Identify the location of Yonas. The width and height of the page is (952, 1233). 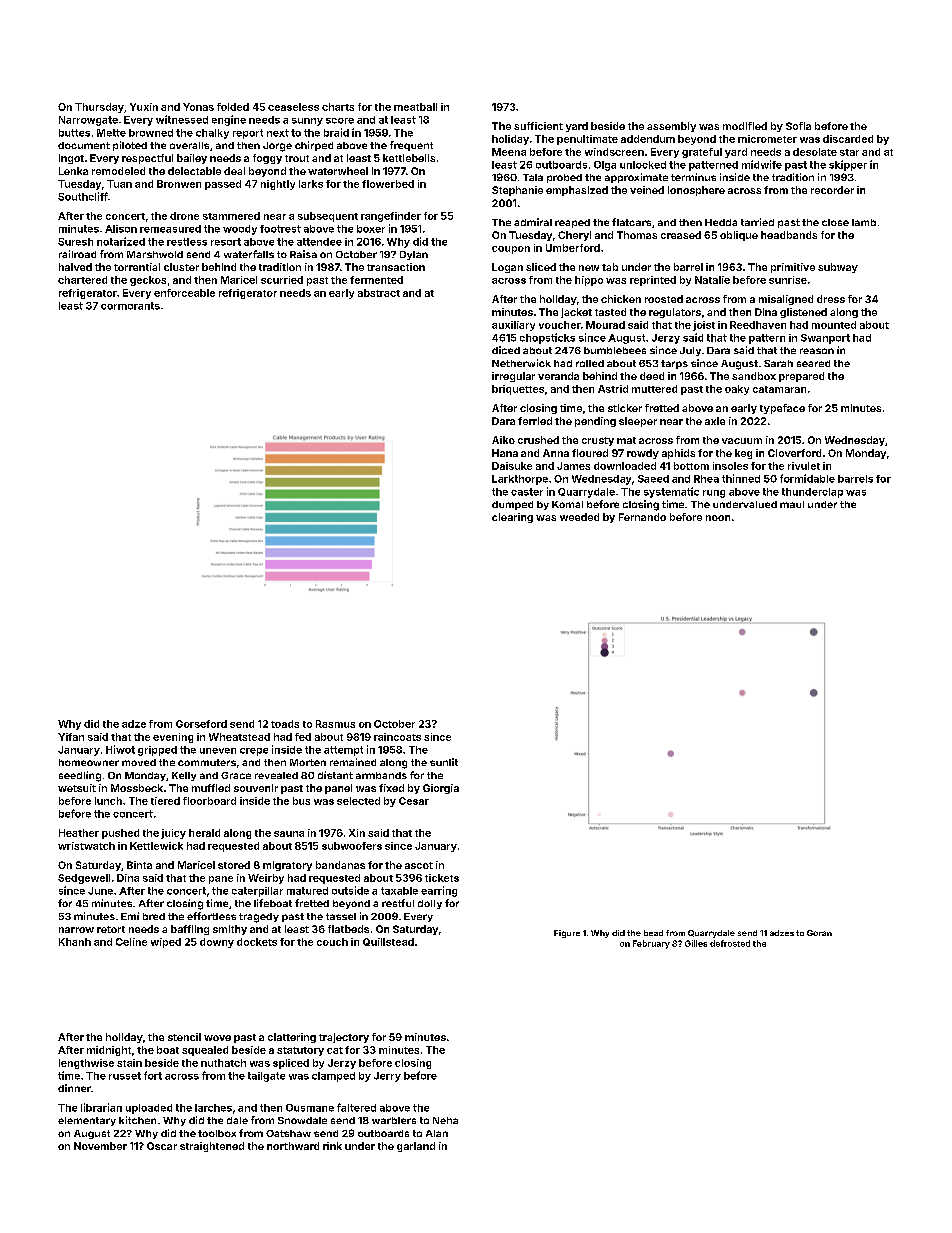
(198, 107).
